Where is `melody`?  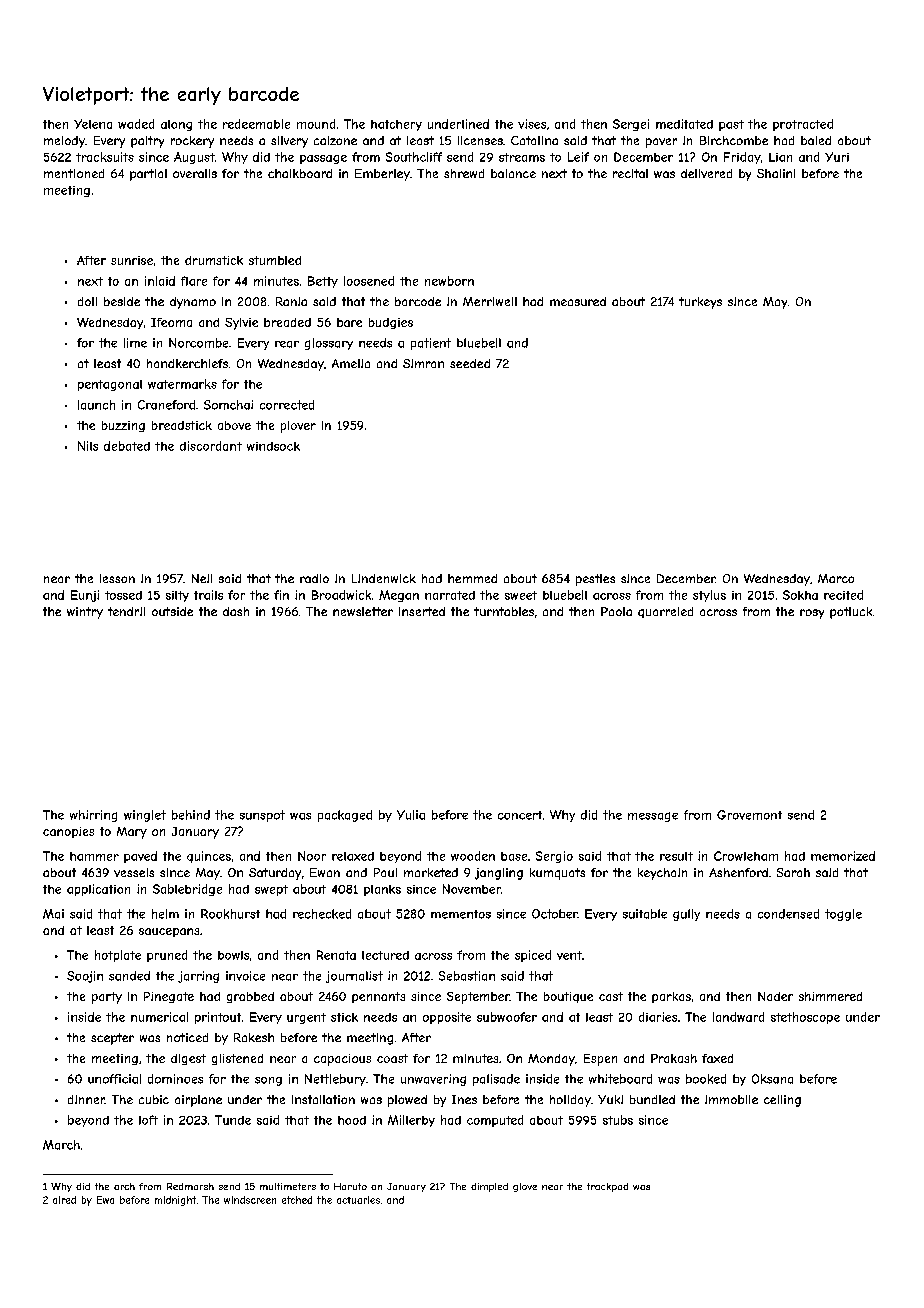 melody is located at coordinates (64, 142).
